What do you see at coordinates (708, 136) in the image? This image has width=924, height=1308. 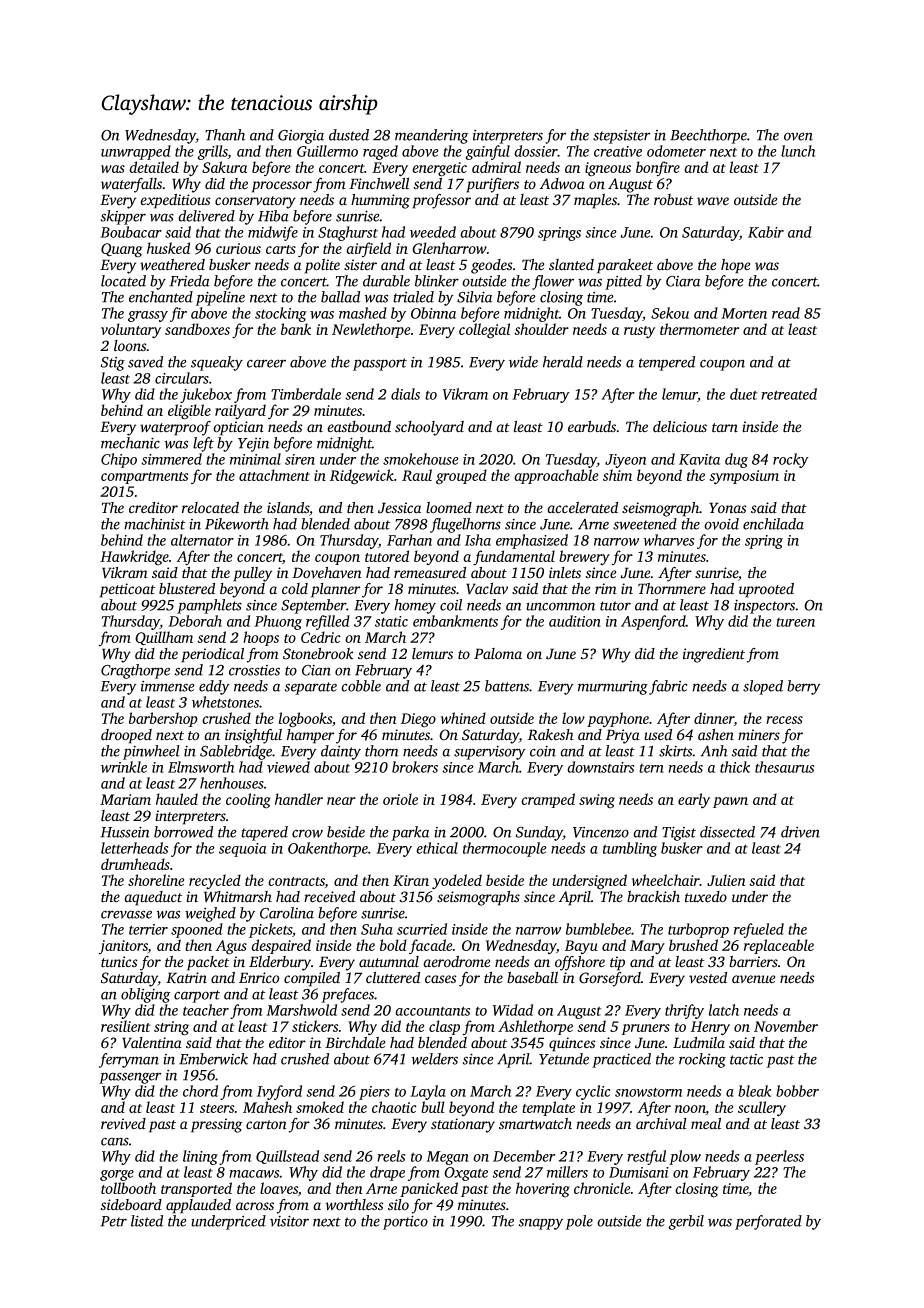 I see `Beechthorpe` at bounding box center [708, 136].
